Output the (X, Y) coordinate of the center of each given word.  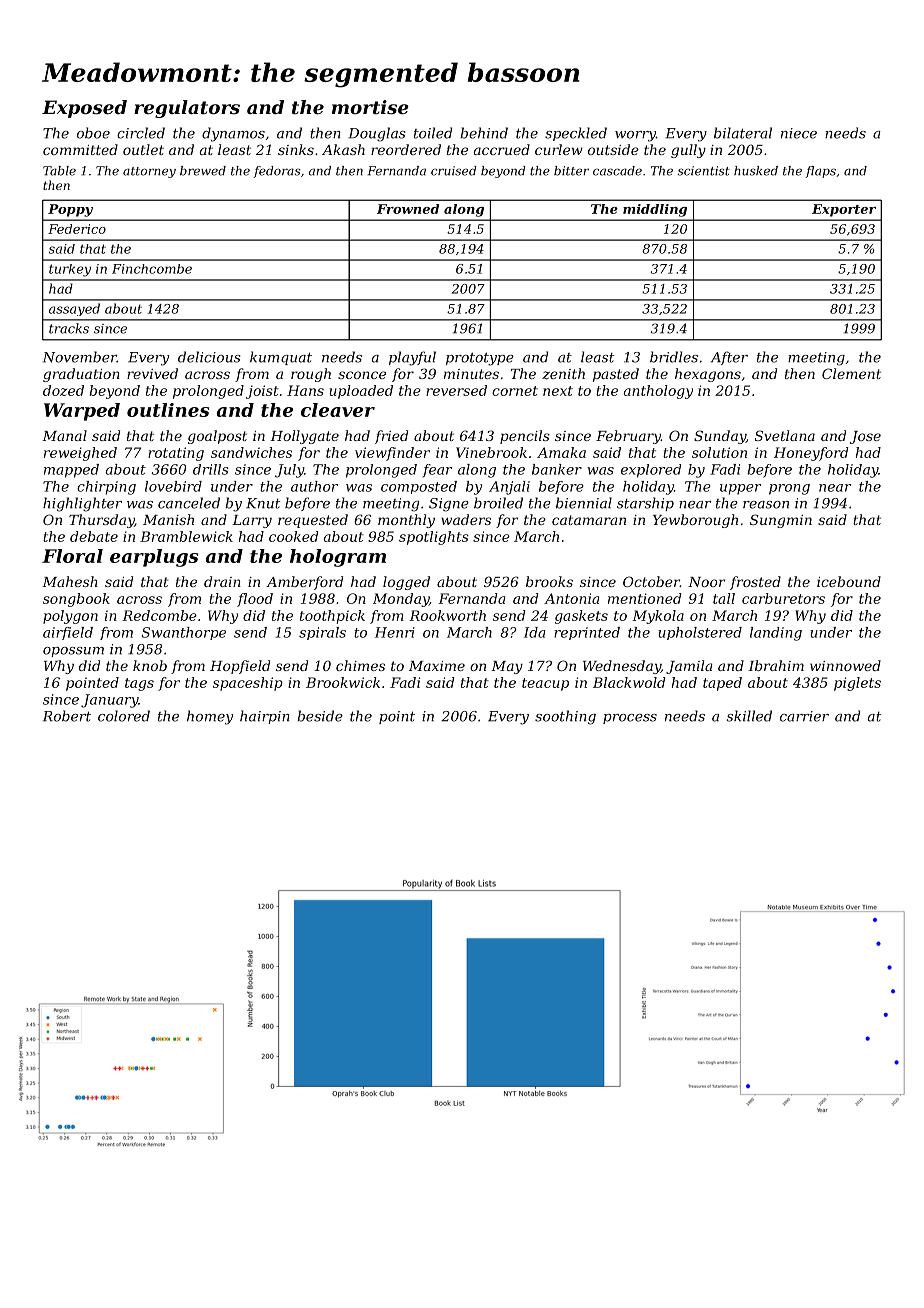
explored (651, 471)
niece (799, 133)
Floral (72, 556)
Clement (851, 373)
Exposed (84, 109)
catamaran (589, 520)
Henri (395, 632)
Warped (82, 412)
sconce (362, 375)
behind (484, 133)
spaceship (248, 684)
